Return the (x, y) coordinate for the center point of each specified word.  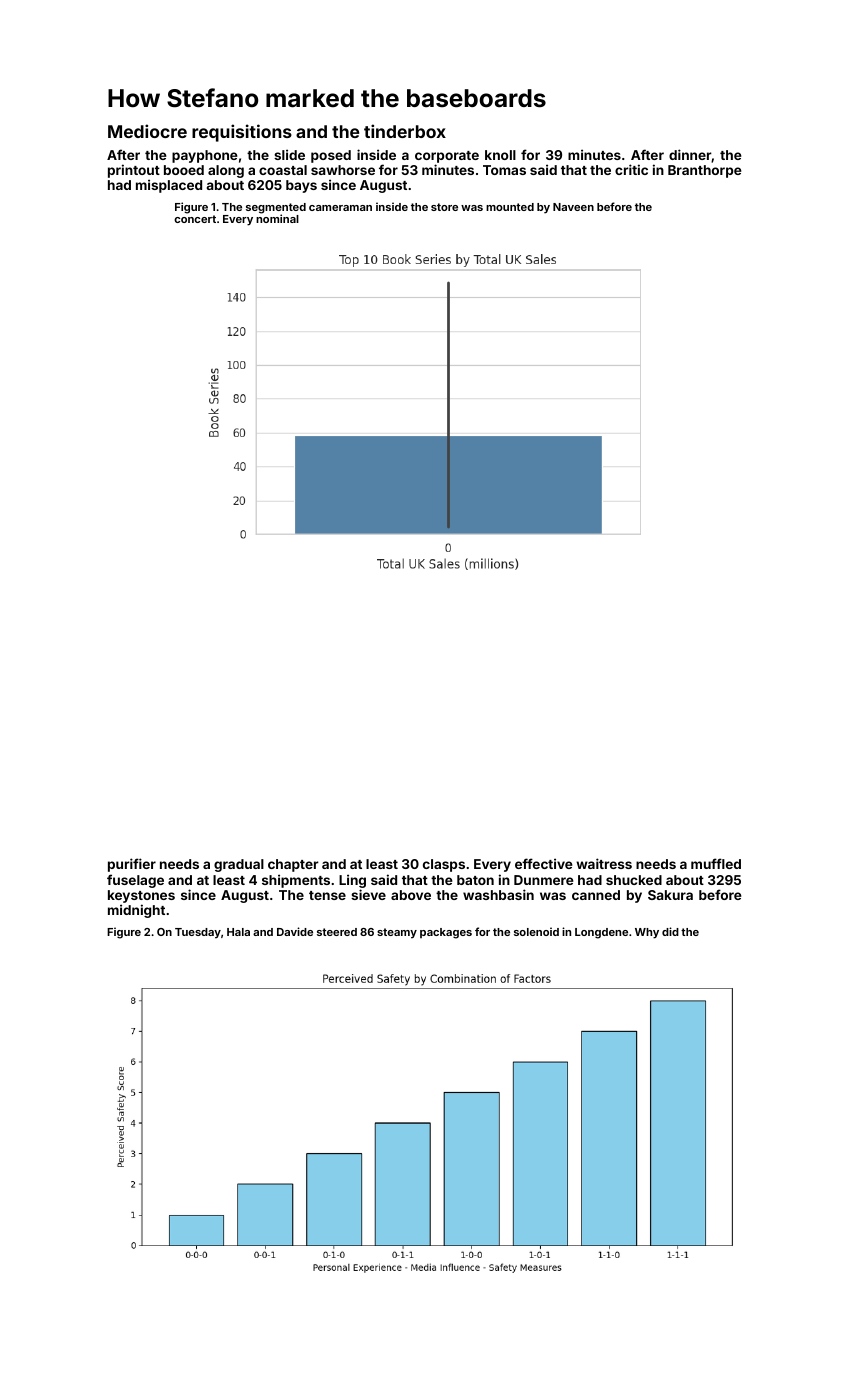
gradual (239, 865)
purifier (132, 865)
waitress (604, 863)
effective (543, 863)
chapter (293, 865)
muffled (716, 863)
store (444, 207)
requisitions (242, 133)
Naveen (573, 207)
